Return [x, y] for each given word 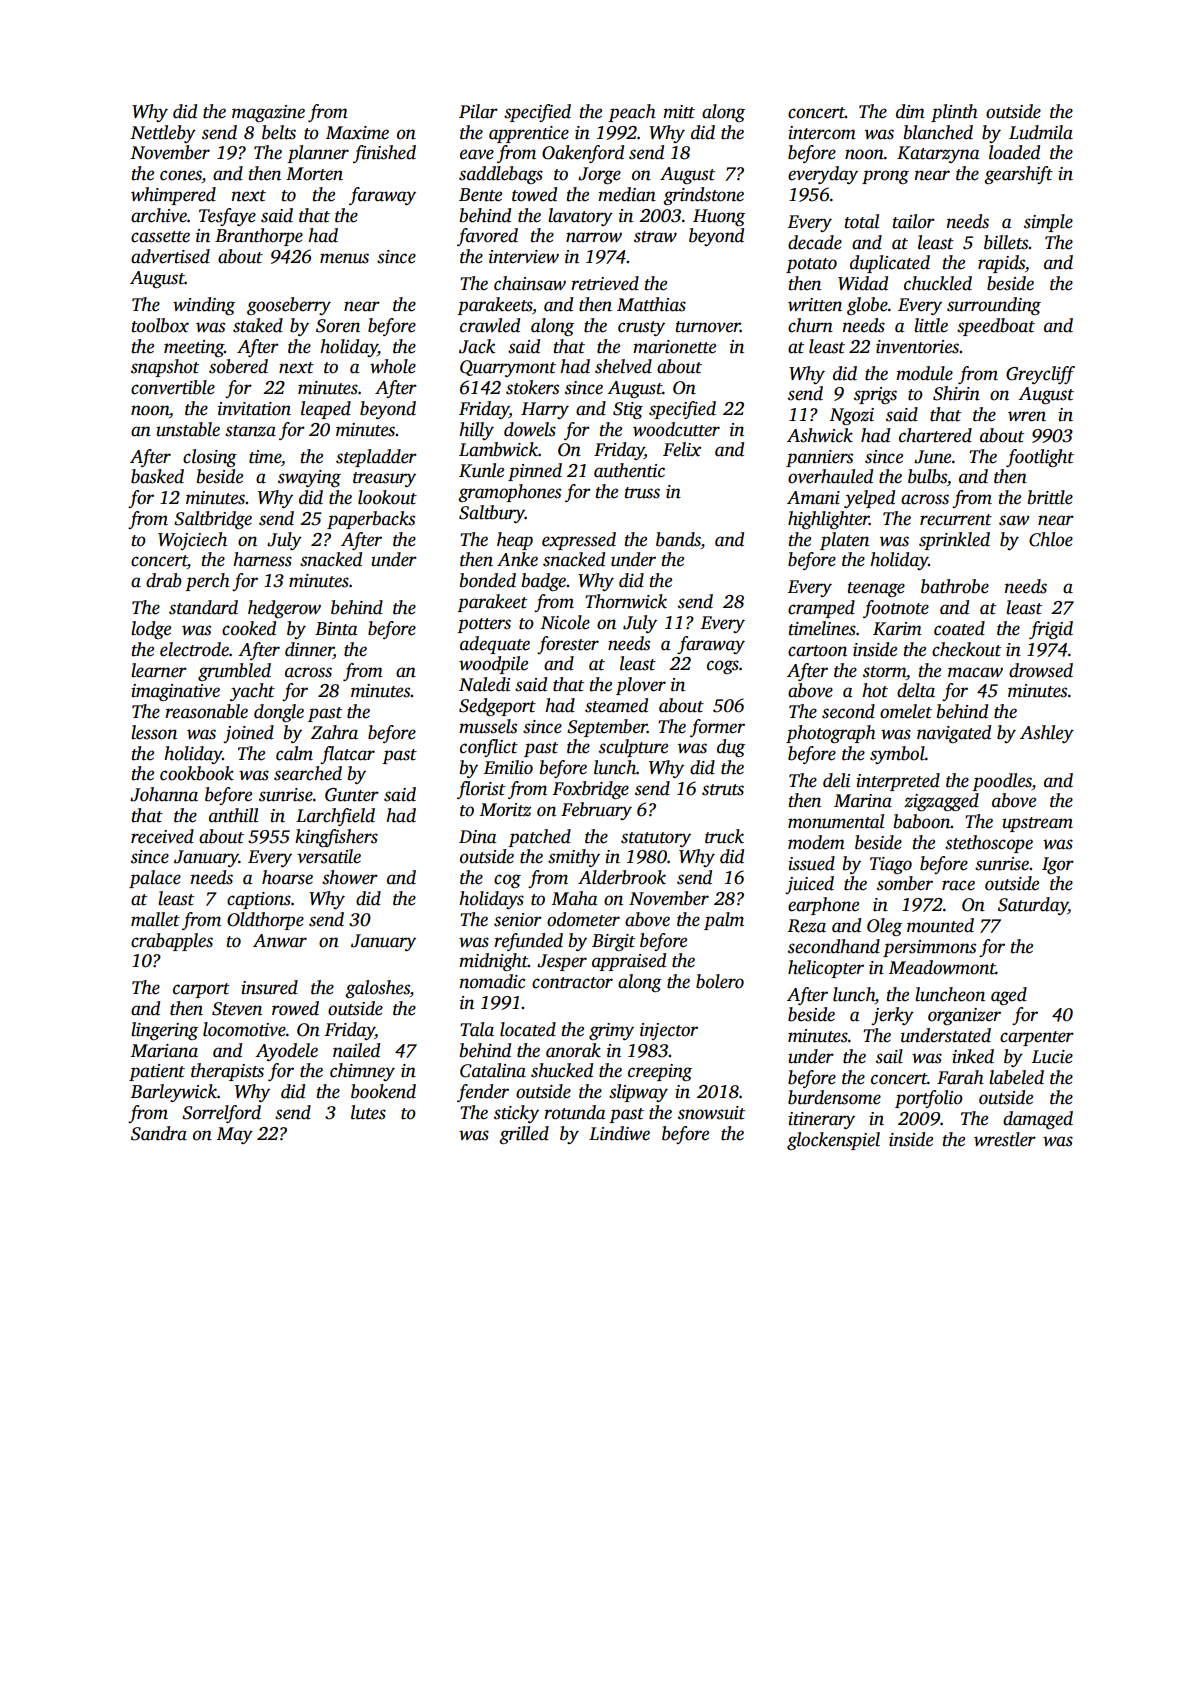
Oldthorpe [265, 921]
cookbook [197, 773]
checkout [966, 649]
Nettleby [163, 134]
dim [910, 111]
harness [262, 559]
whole [393, 366]
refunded [528, 942]
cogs [723, 667]
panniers [819, 458]
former [717, 728]
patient [157, 1072]
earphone [823, 906]
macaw [975, 672]
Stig [628, 410]
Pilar [478, 111]
